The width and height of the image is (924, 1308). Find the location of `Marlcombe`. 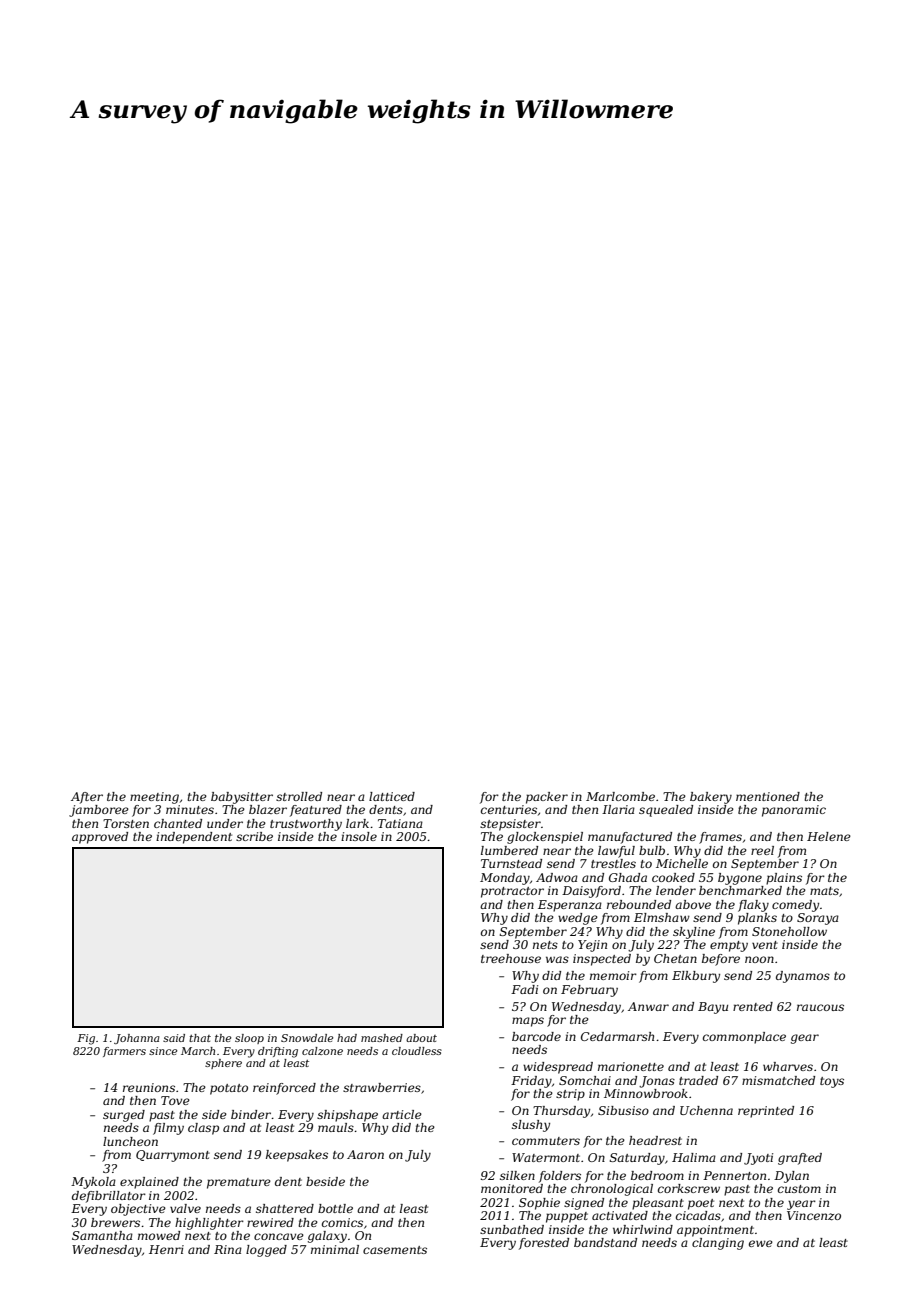

Marlcombe is located at coordinates (620, 796).
